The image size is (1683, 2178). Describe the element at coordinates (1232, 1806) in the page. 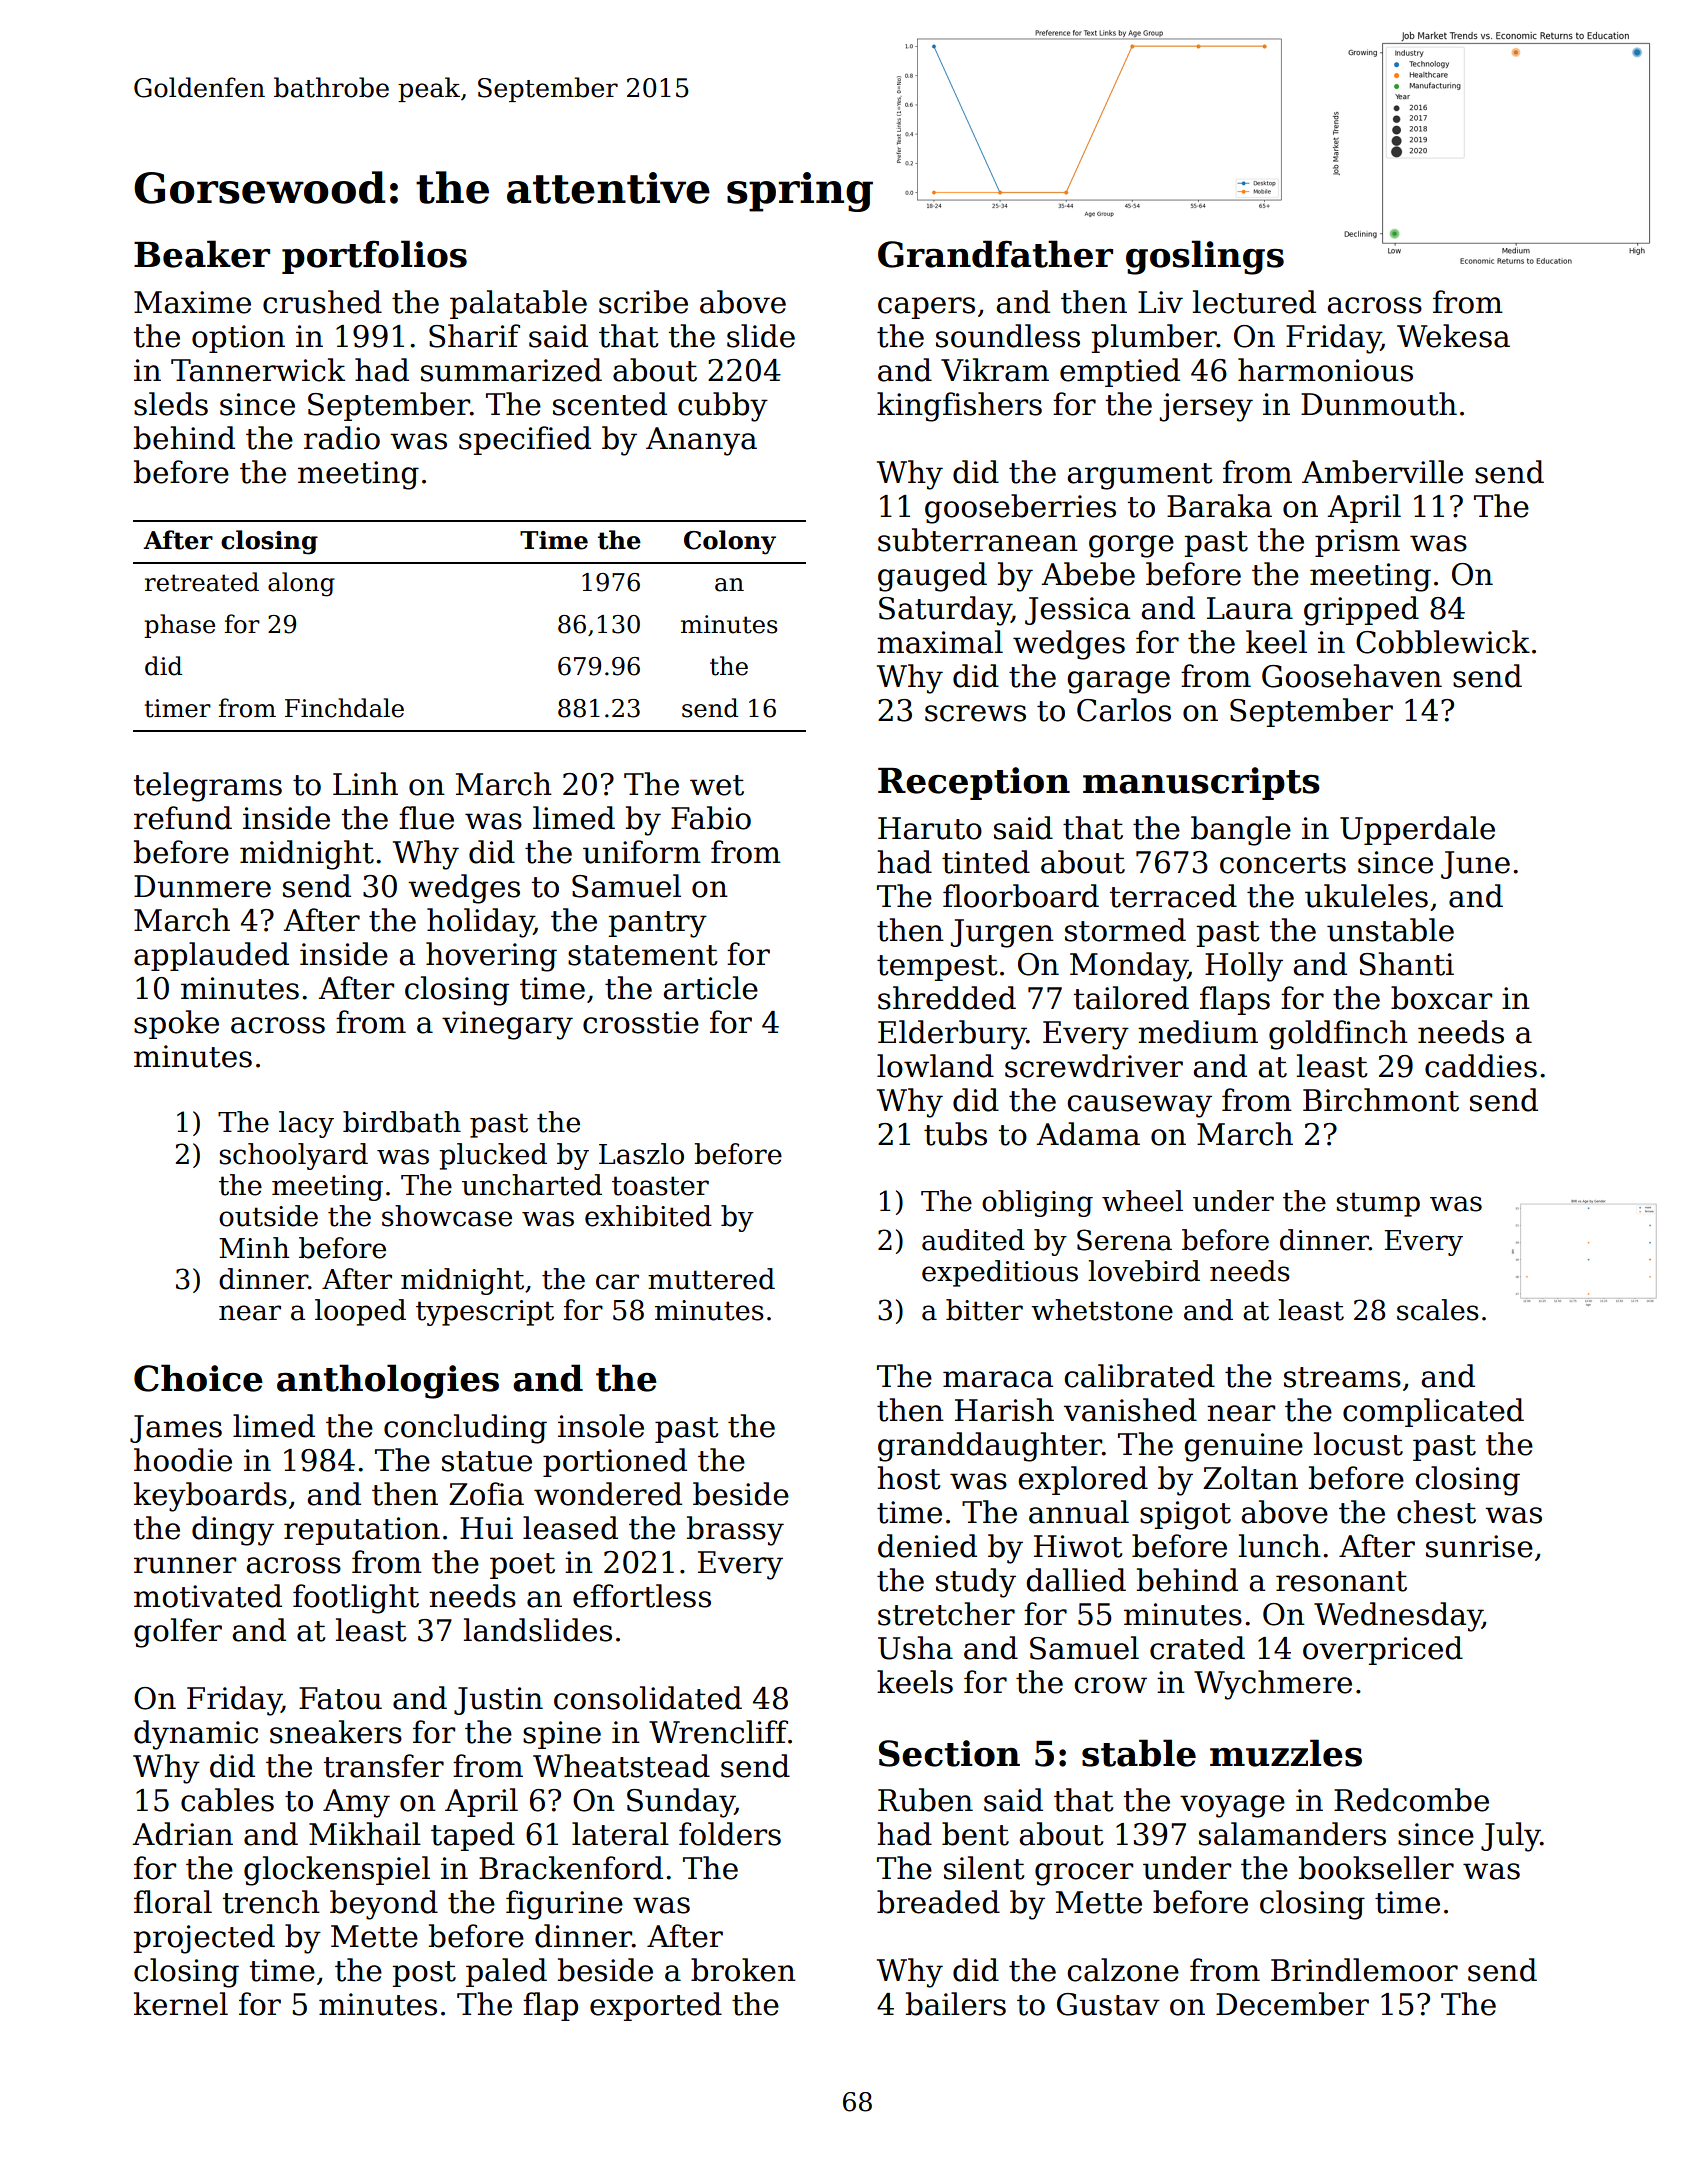

I see `voyage` at that location.
